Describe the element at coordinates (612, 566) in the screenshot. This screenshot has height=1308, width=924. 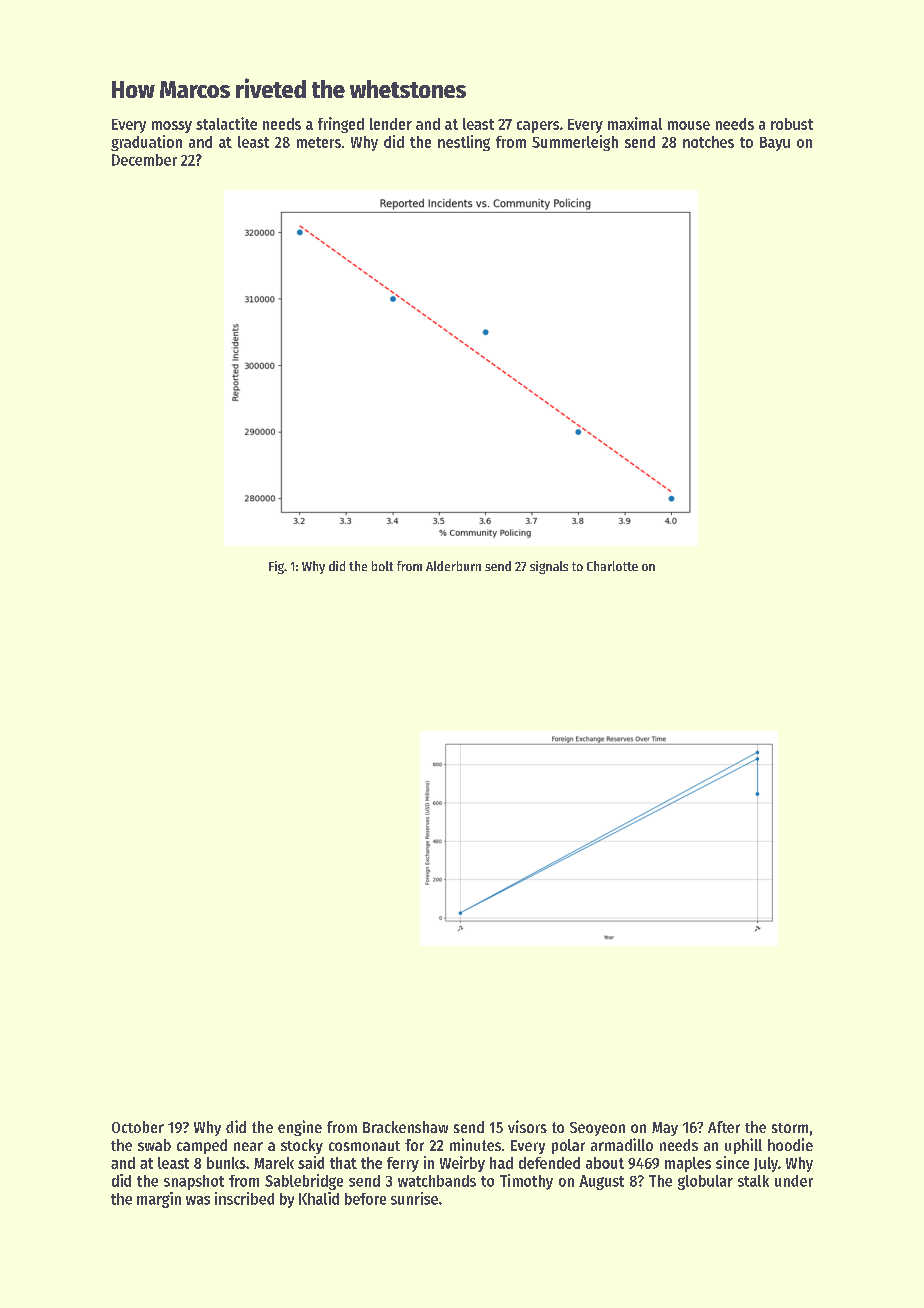
I see `Charlotte` at that location.
